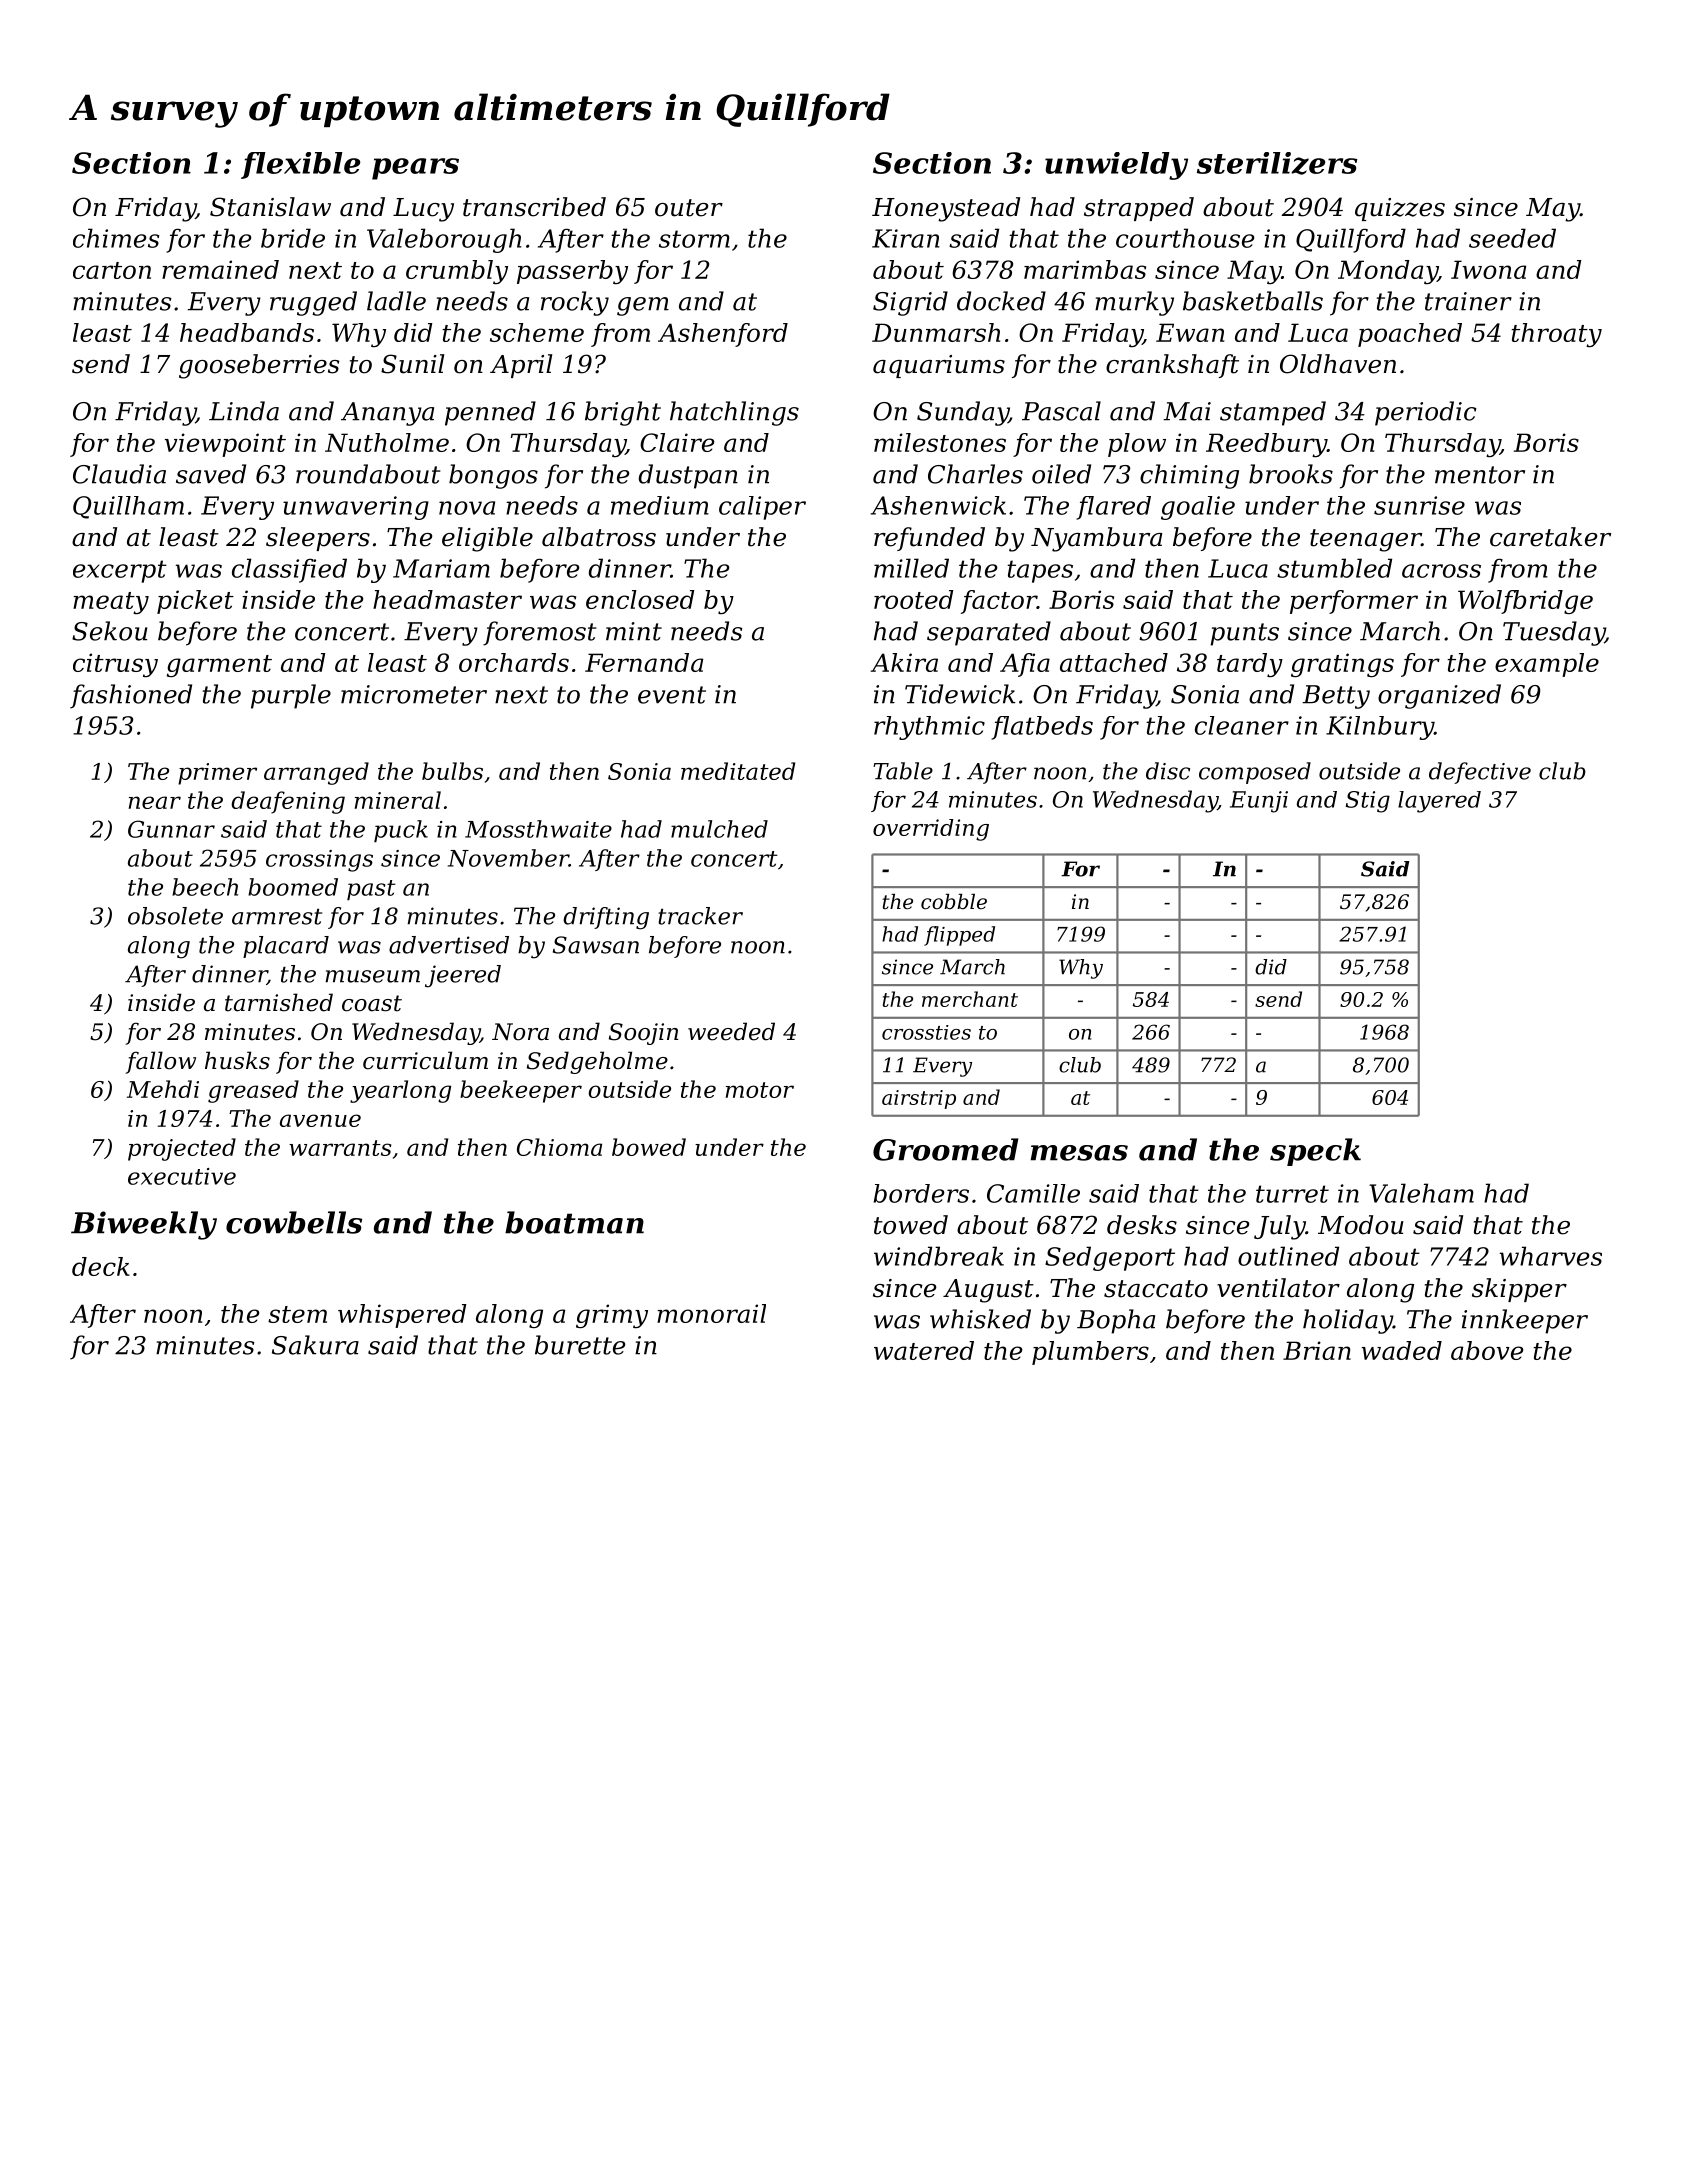  I want to click on sterilizers, so click(1277, 163).
